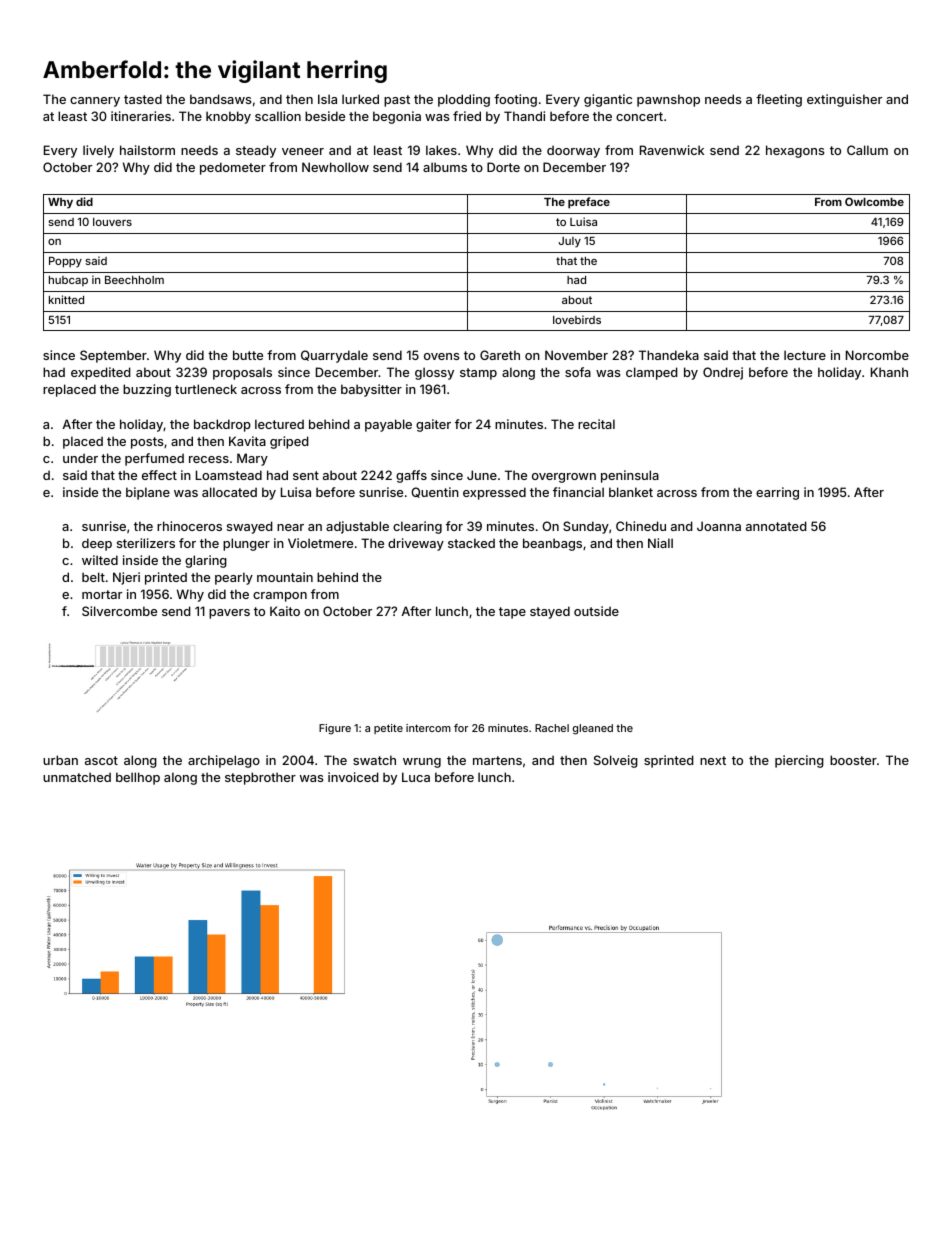 The width and height of the document is (952, 1233). Describe the element at coordinates (497, 760) in the document. I see `martens` at that location.
